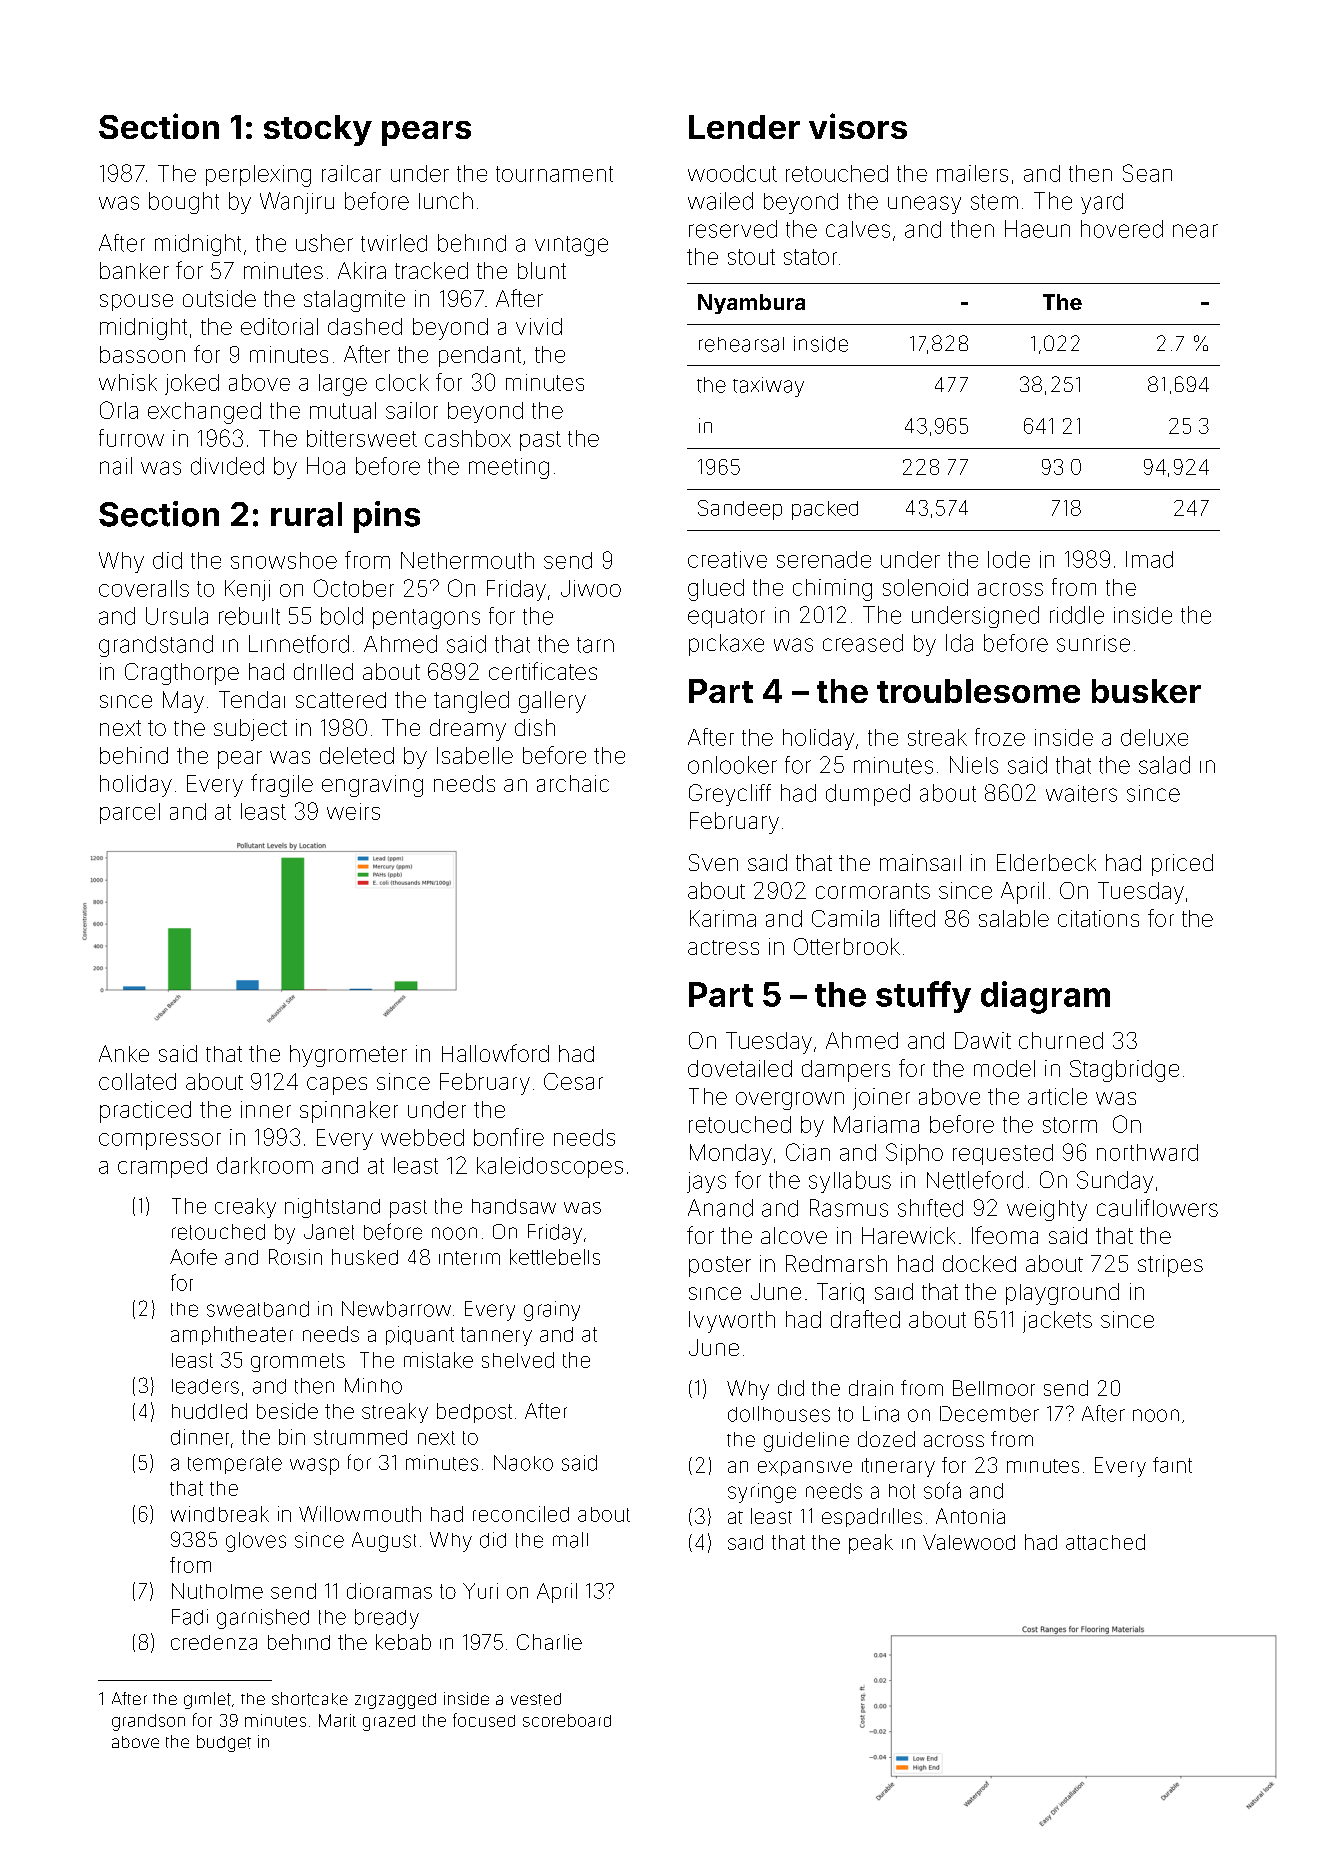 Image resolution: width=1318 pixels, height=1864 pixels. I want to click on Hallowford, so click(495, 1053).
